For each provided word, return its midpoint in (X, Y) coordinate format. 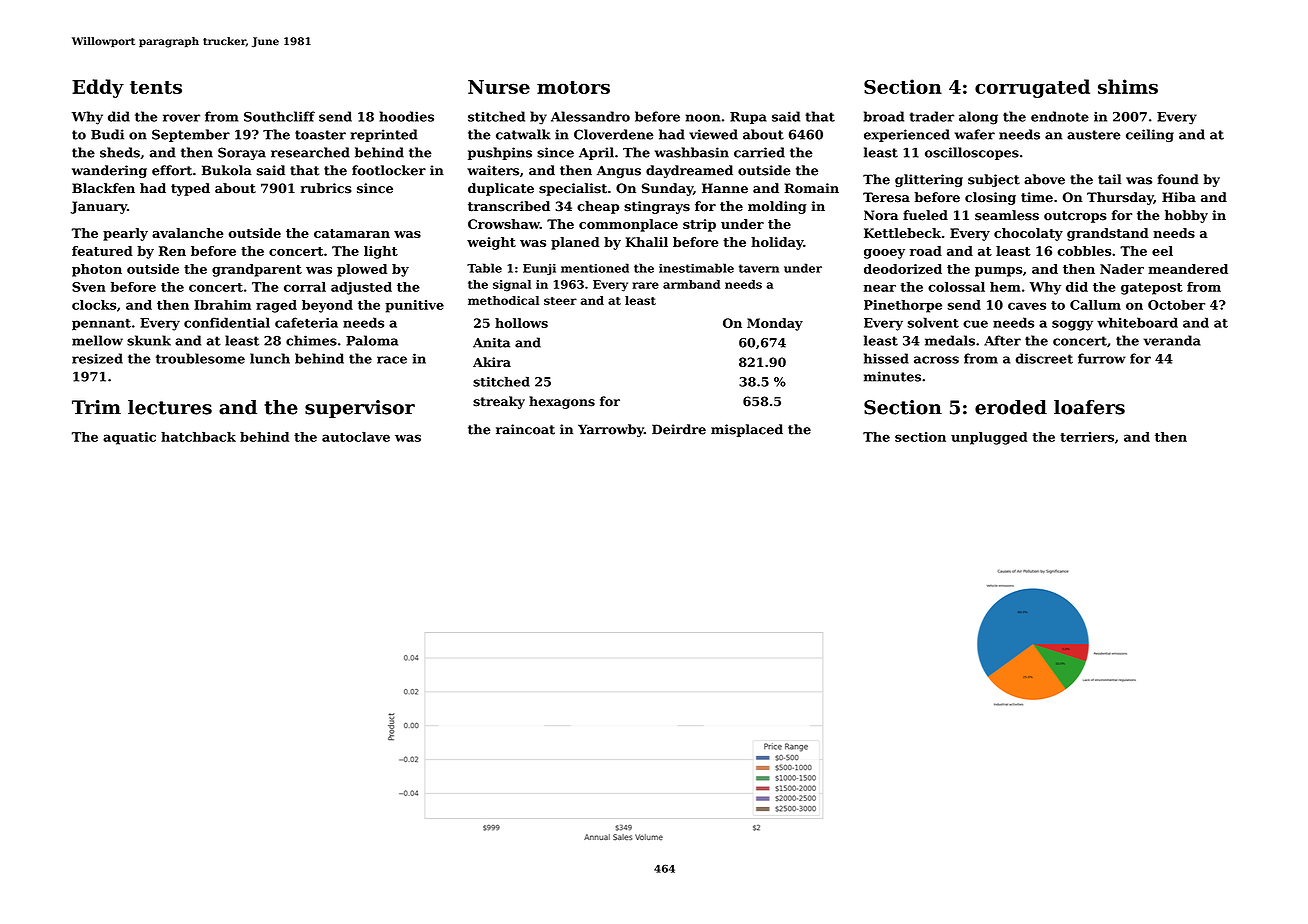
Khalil (646, 242)
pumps (998, 272)
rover (181, 118)
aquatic (129, 438)
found (1178, 179)
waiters (493, 170)
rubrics (326, 188)
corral (305, 287)
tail (1109, 179)
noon (703, 118)
